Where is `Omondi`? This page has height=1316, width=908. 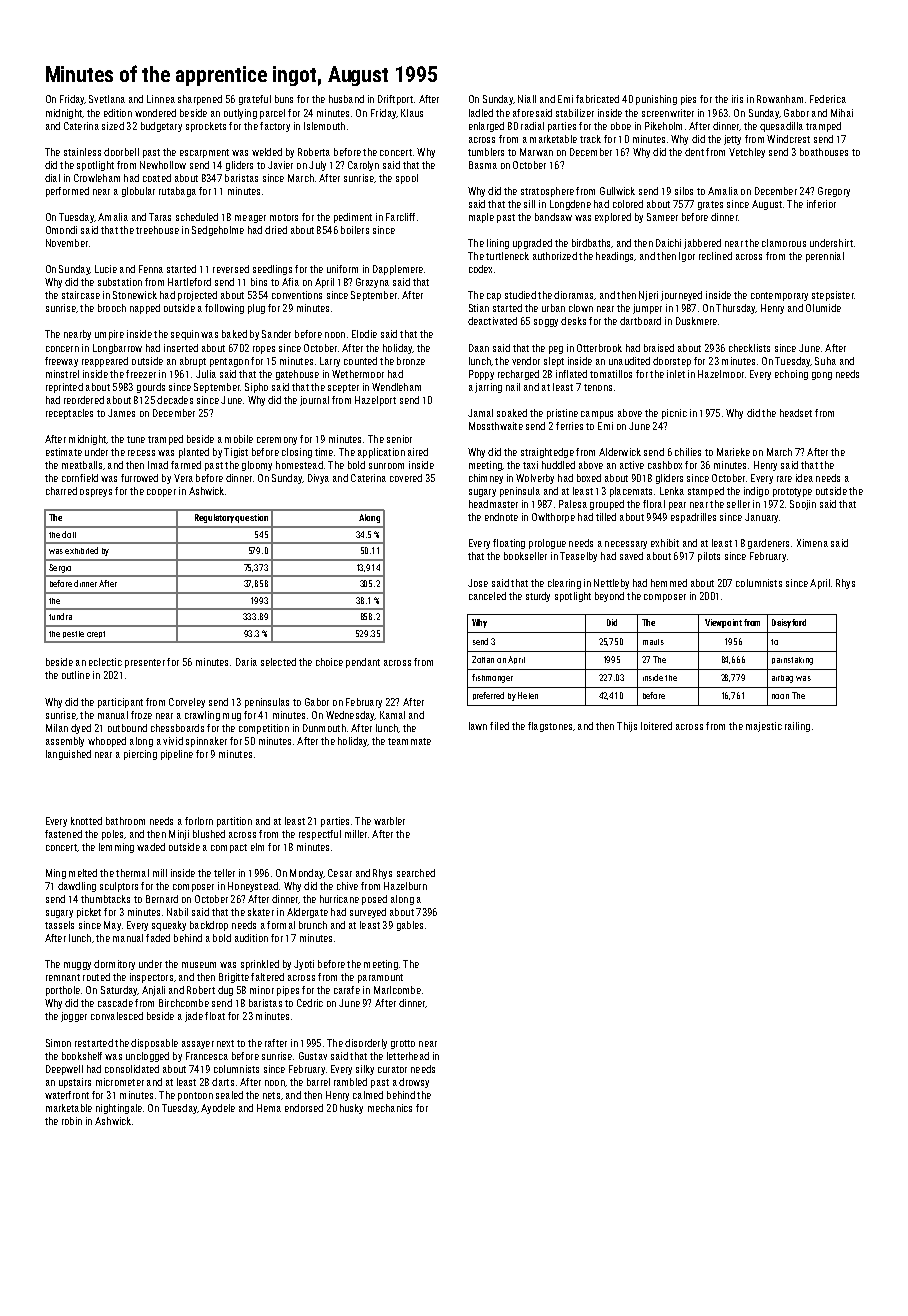
Omondi is located at coordinates (61, 230).
